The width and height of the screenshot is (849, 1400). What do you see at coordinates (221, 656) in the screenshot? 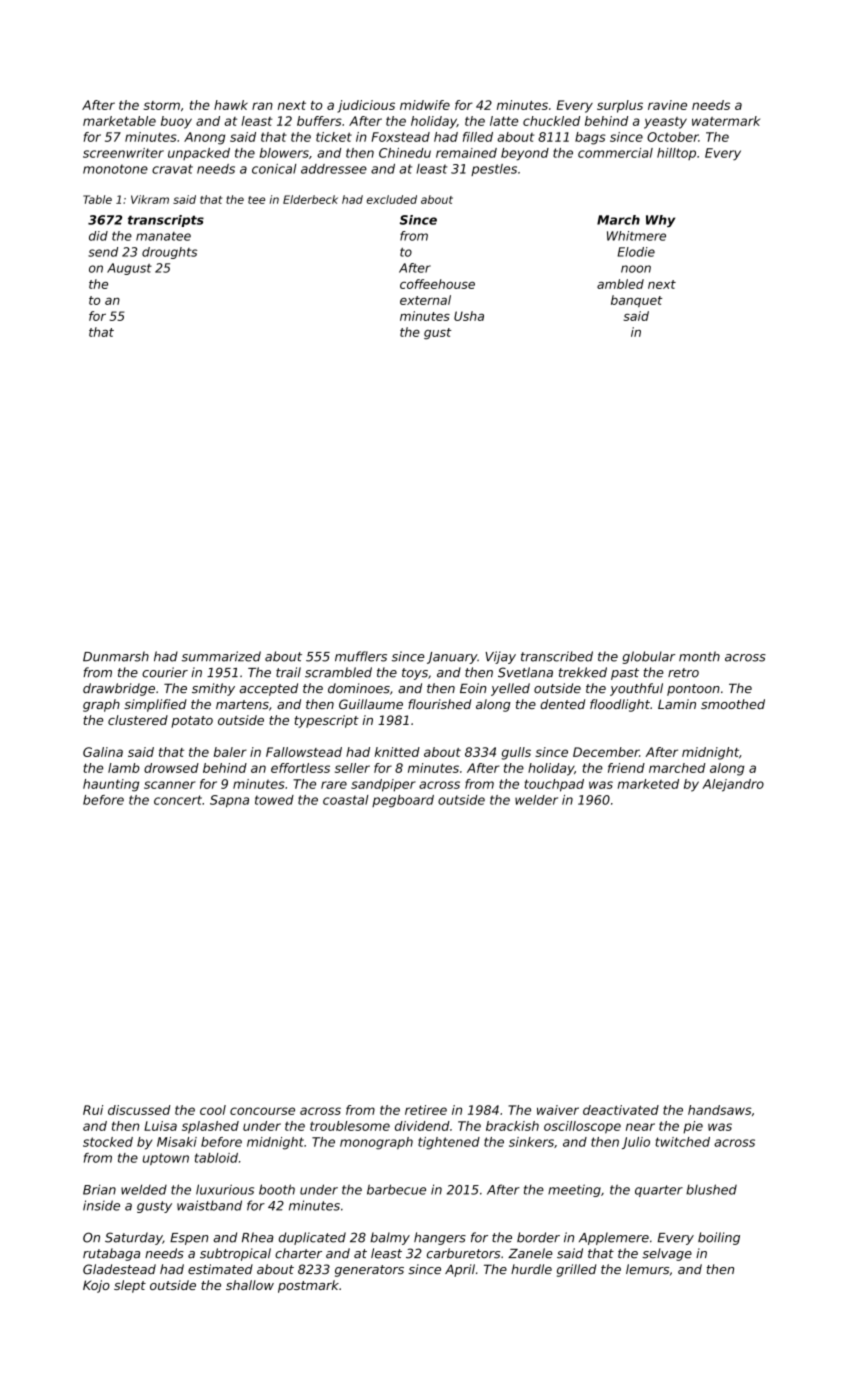
I see `summarized` at bounding box center [221, 656].
